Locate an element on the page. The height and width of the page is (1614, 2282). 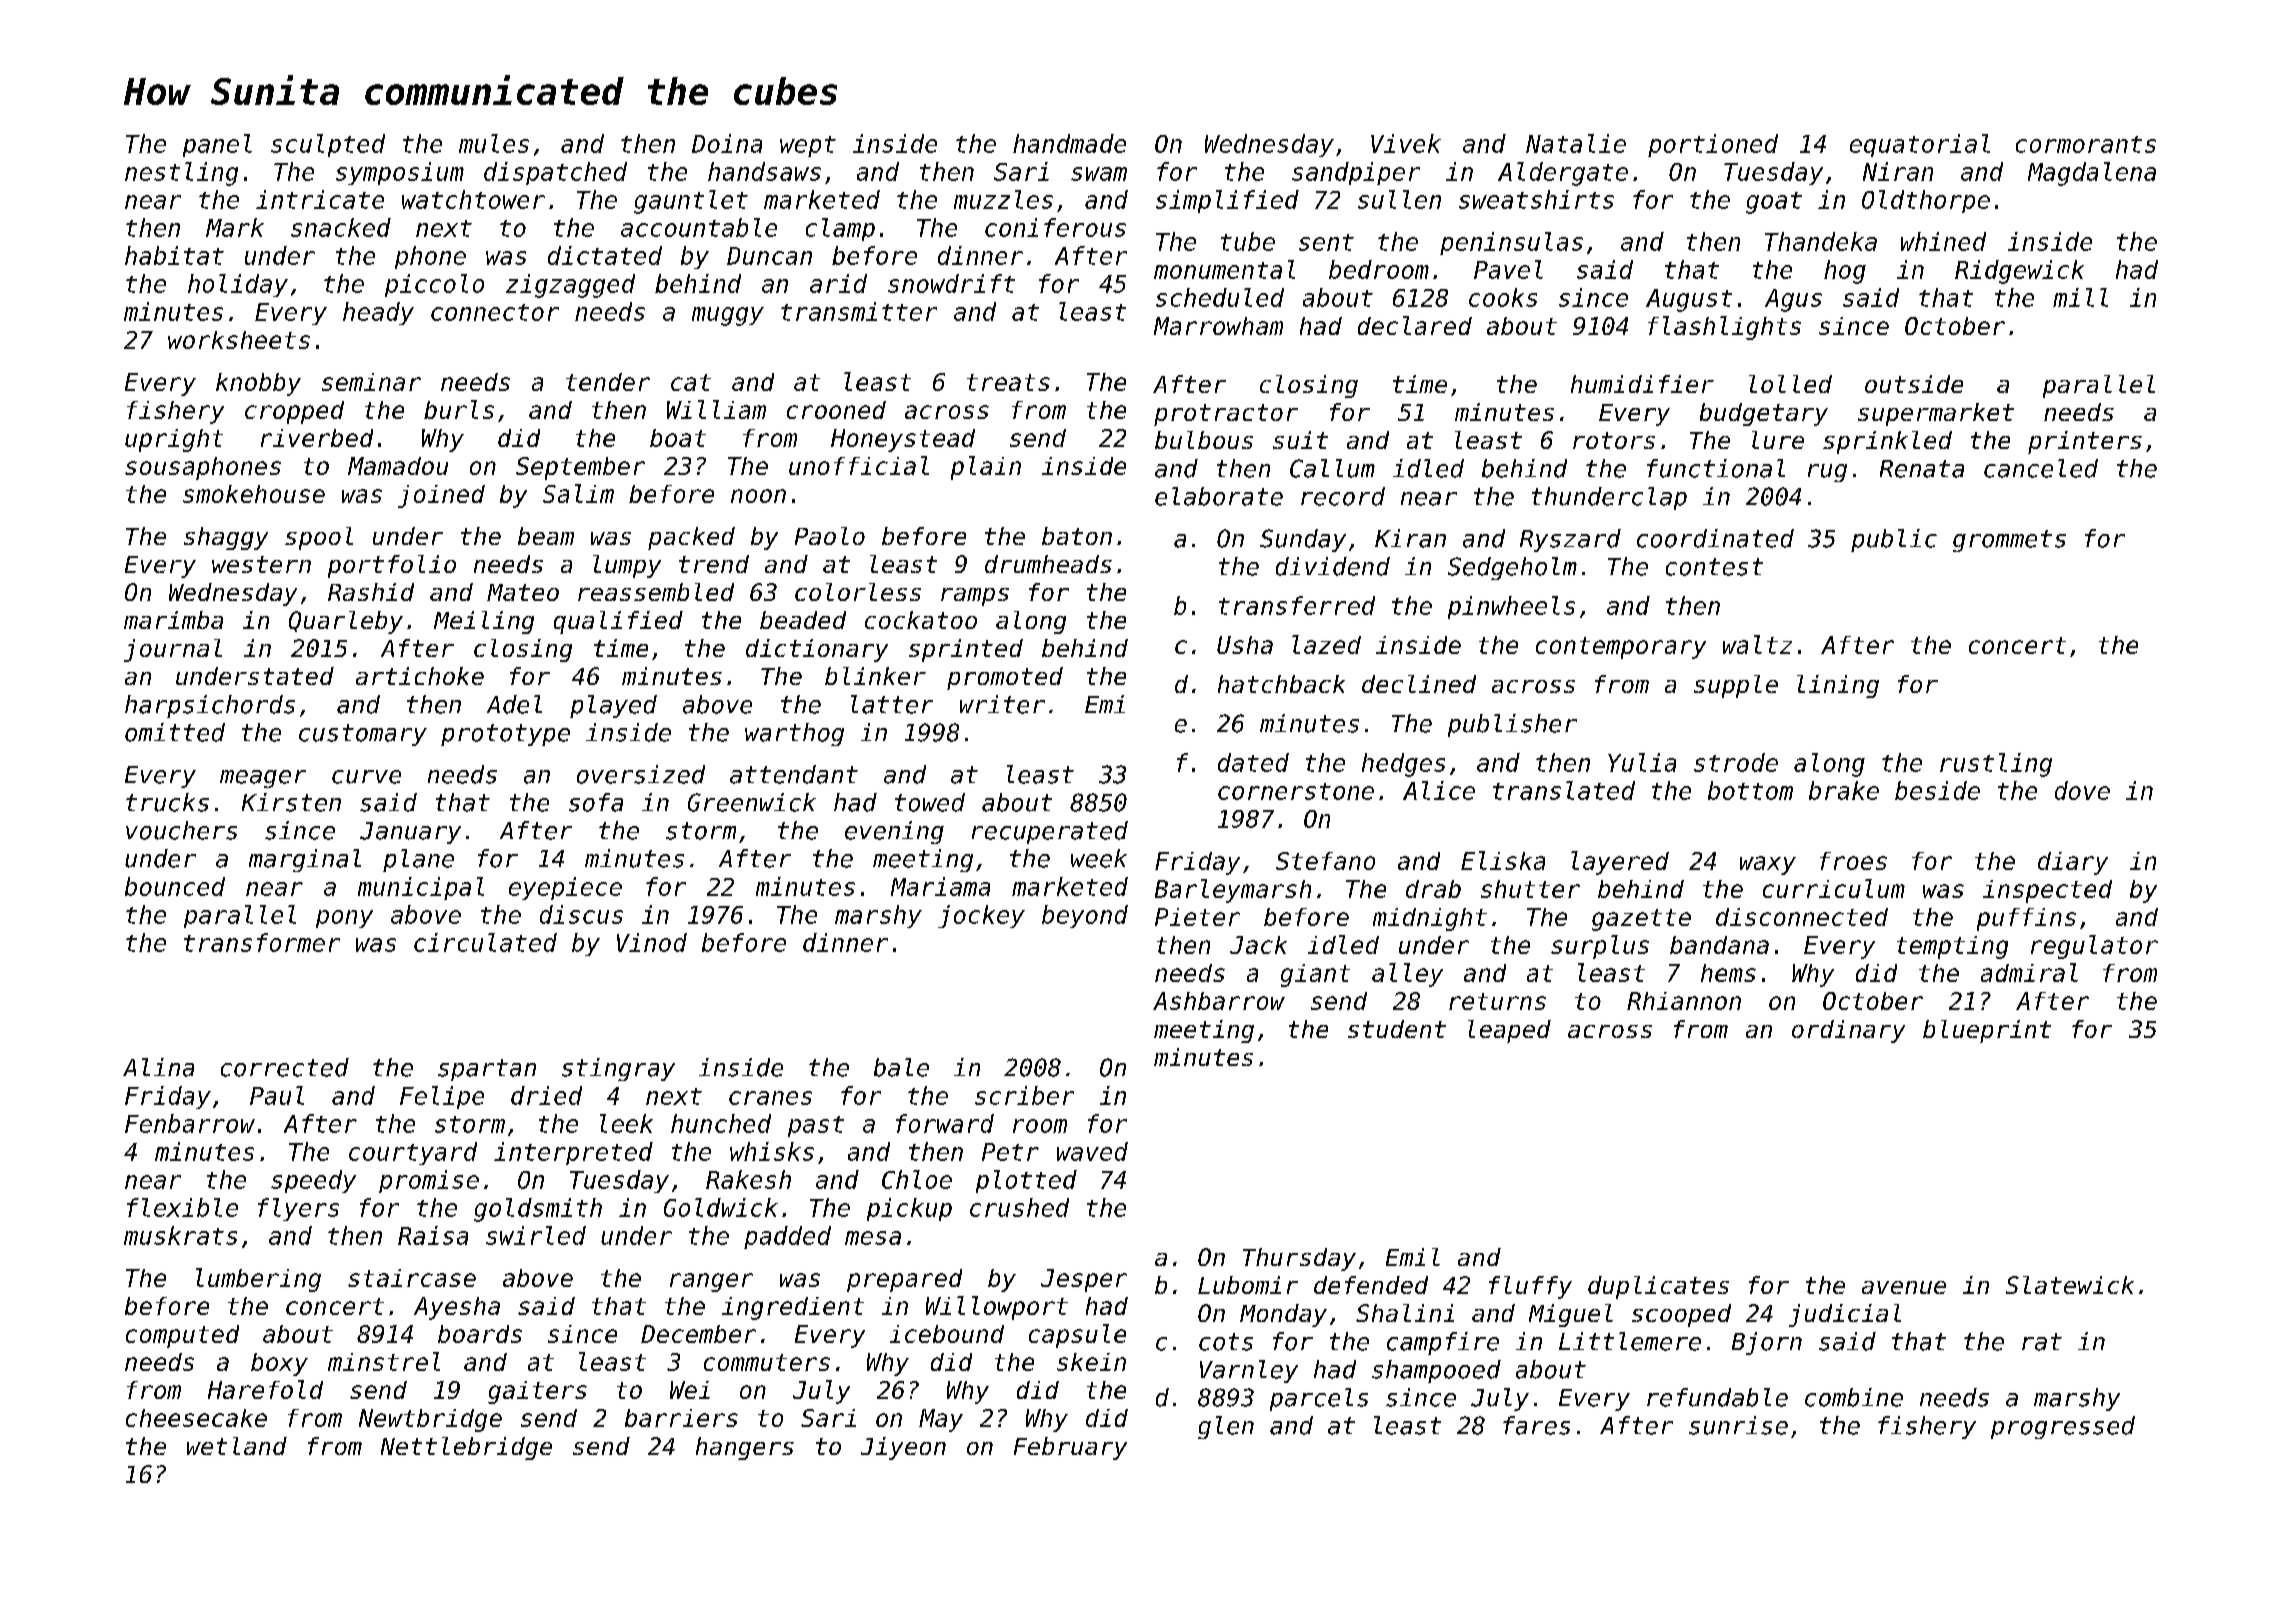
muzzles is located at coordinates (1003, 199).
